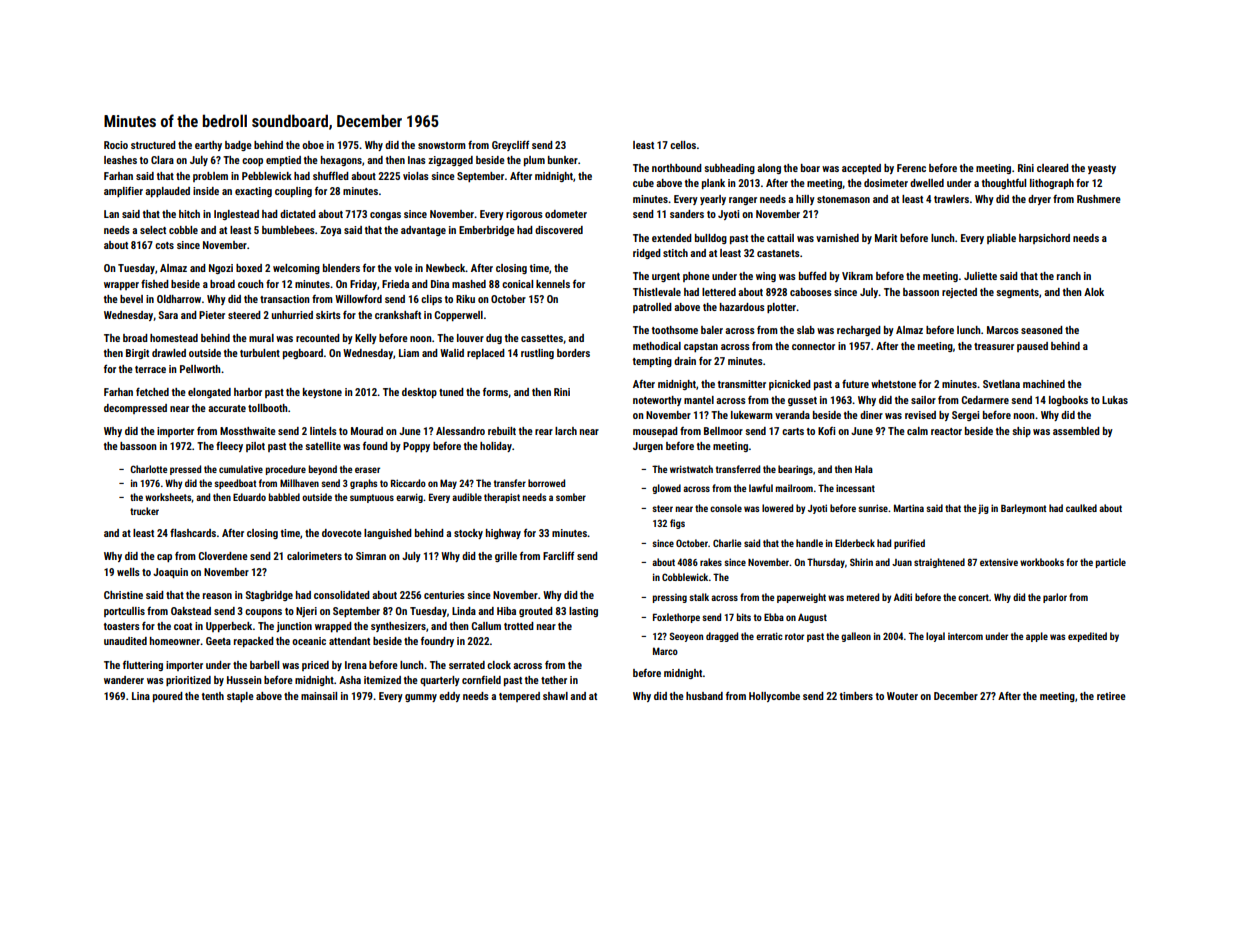 Image resolution: width=1233 pixels, height=952 pixels. What do you see at coordinates (189, 214) in the document?
I see `hitch` at bounding box center [189, 214].
